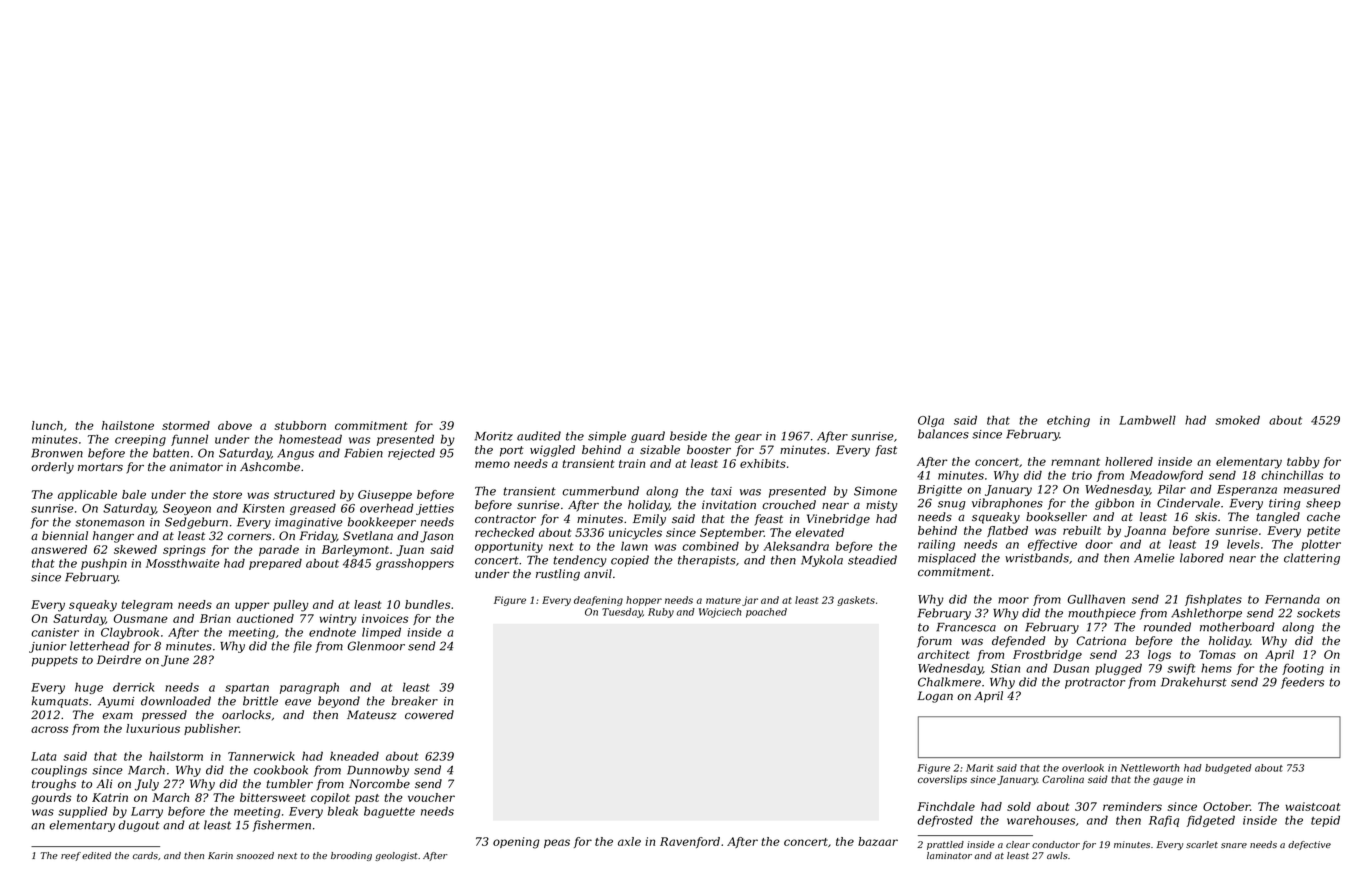  What do you see at coordinates (139, 826) in the image?
I see `dugout` at bounding box center [139, 826].
